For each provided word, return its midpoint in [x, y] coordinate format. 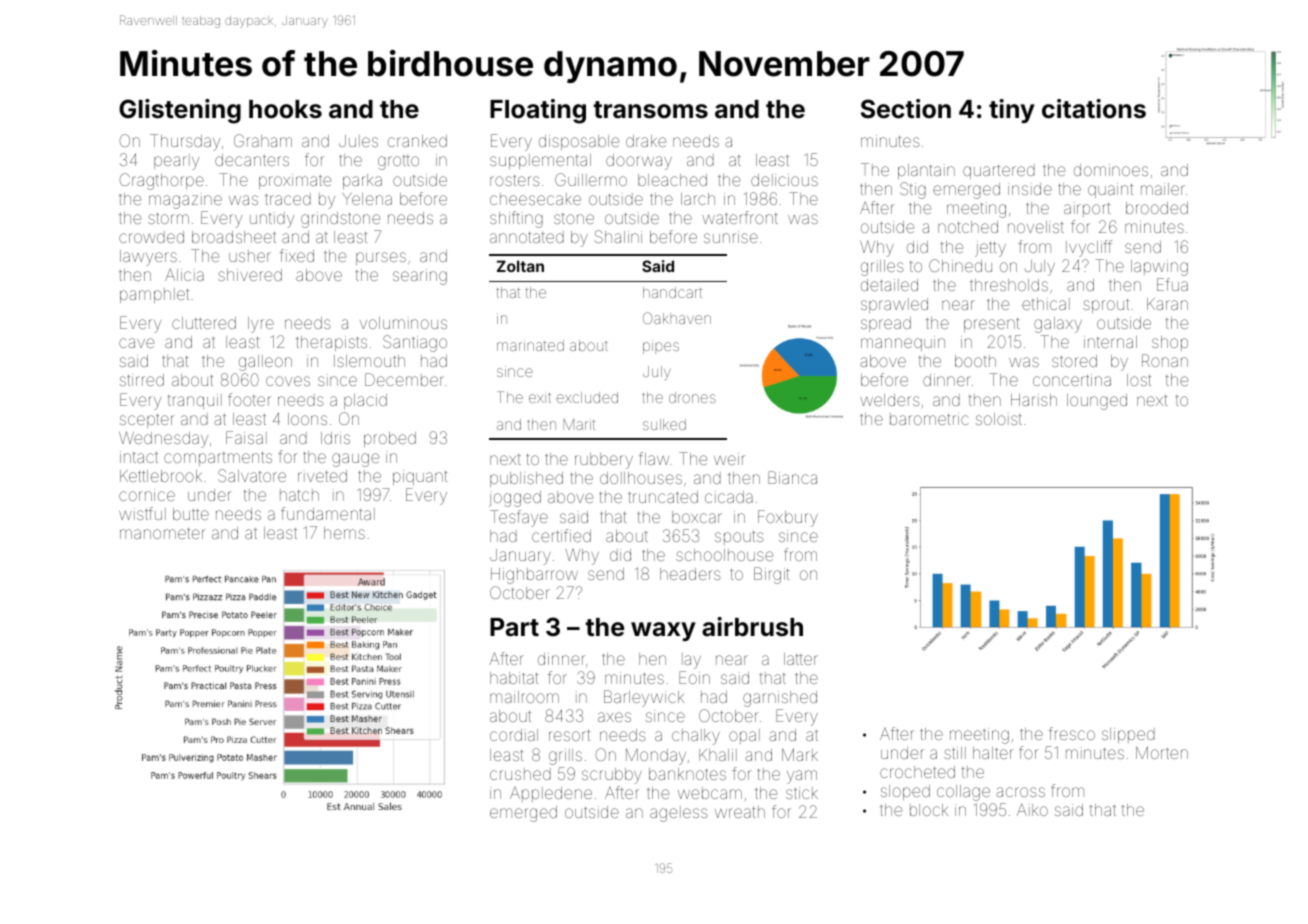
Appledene [551, 794]
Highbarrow [534, 576]
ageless [679, 814]
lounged [1097, 402]
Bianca [792, 477]
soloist [999, 419]
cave [136, 343]
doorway [639, 162]
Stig [913, 190]
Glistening [180, 111]
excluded [587, 397]
